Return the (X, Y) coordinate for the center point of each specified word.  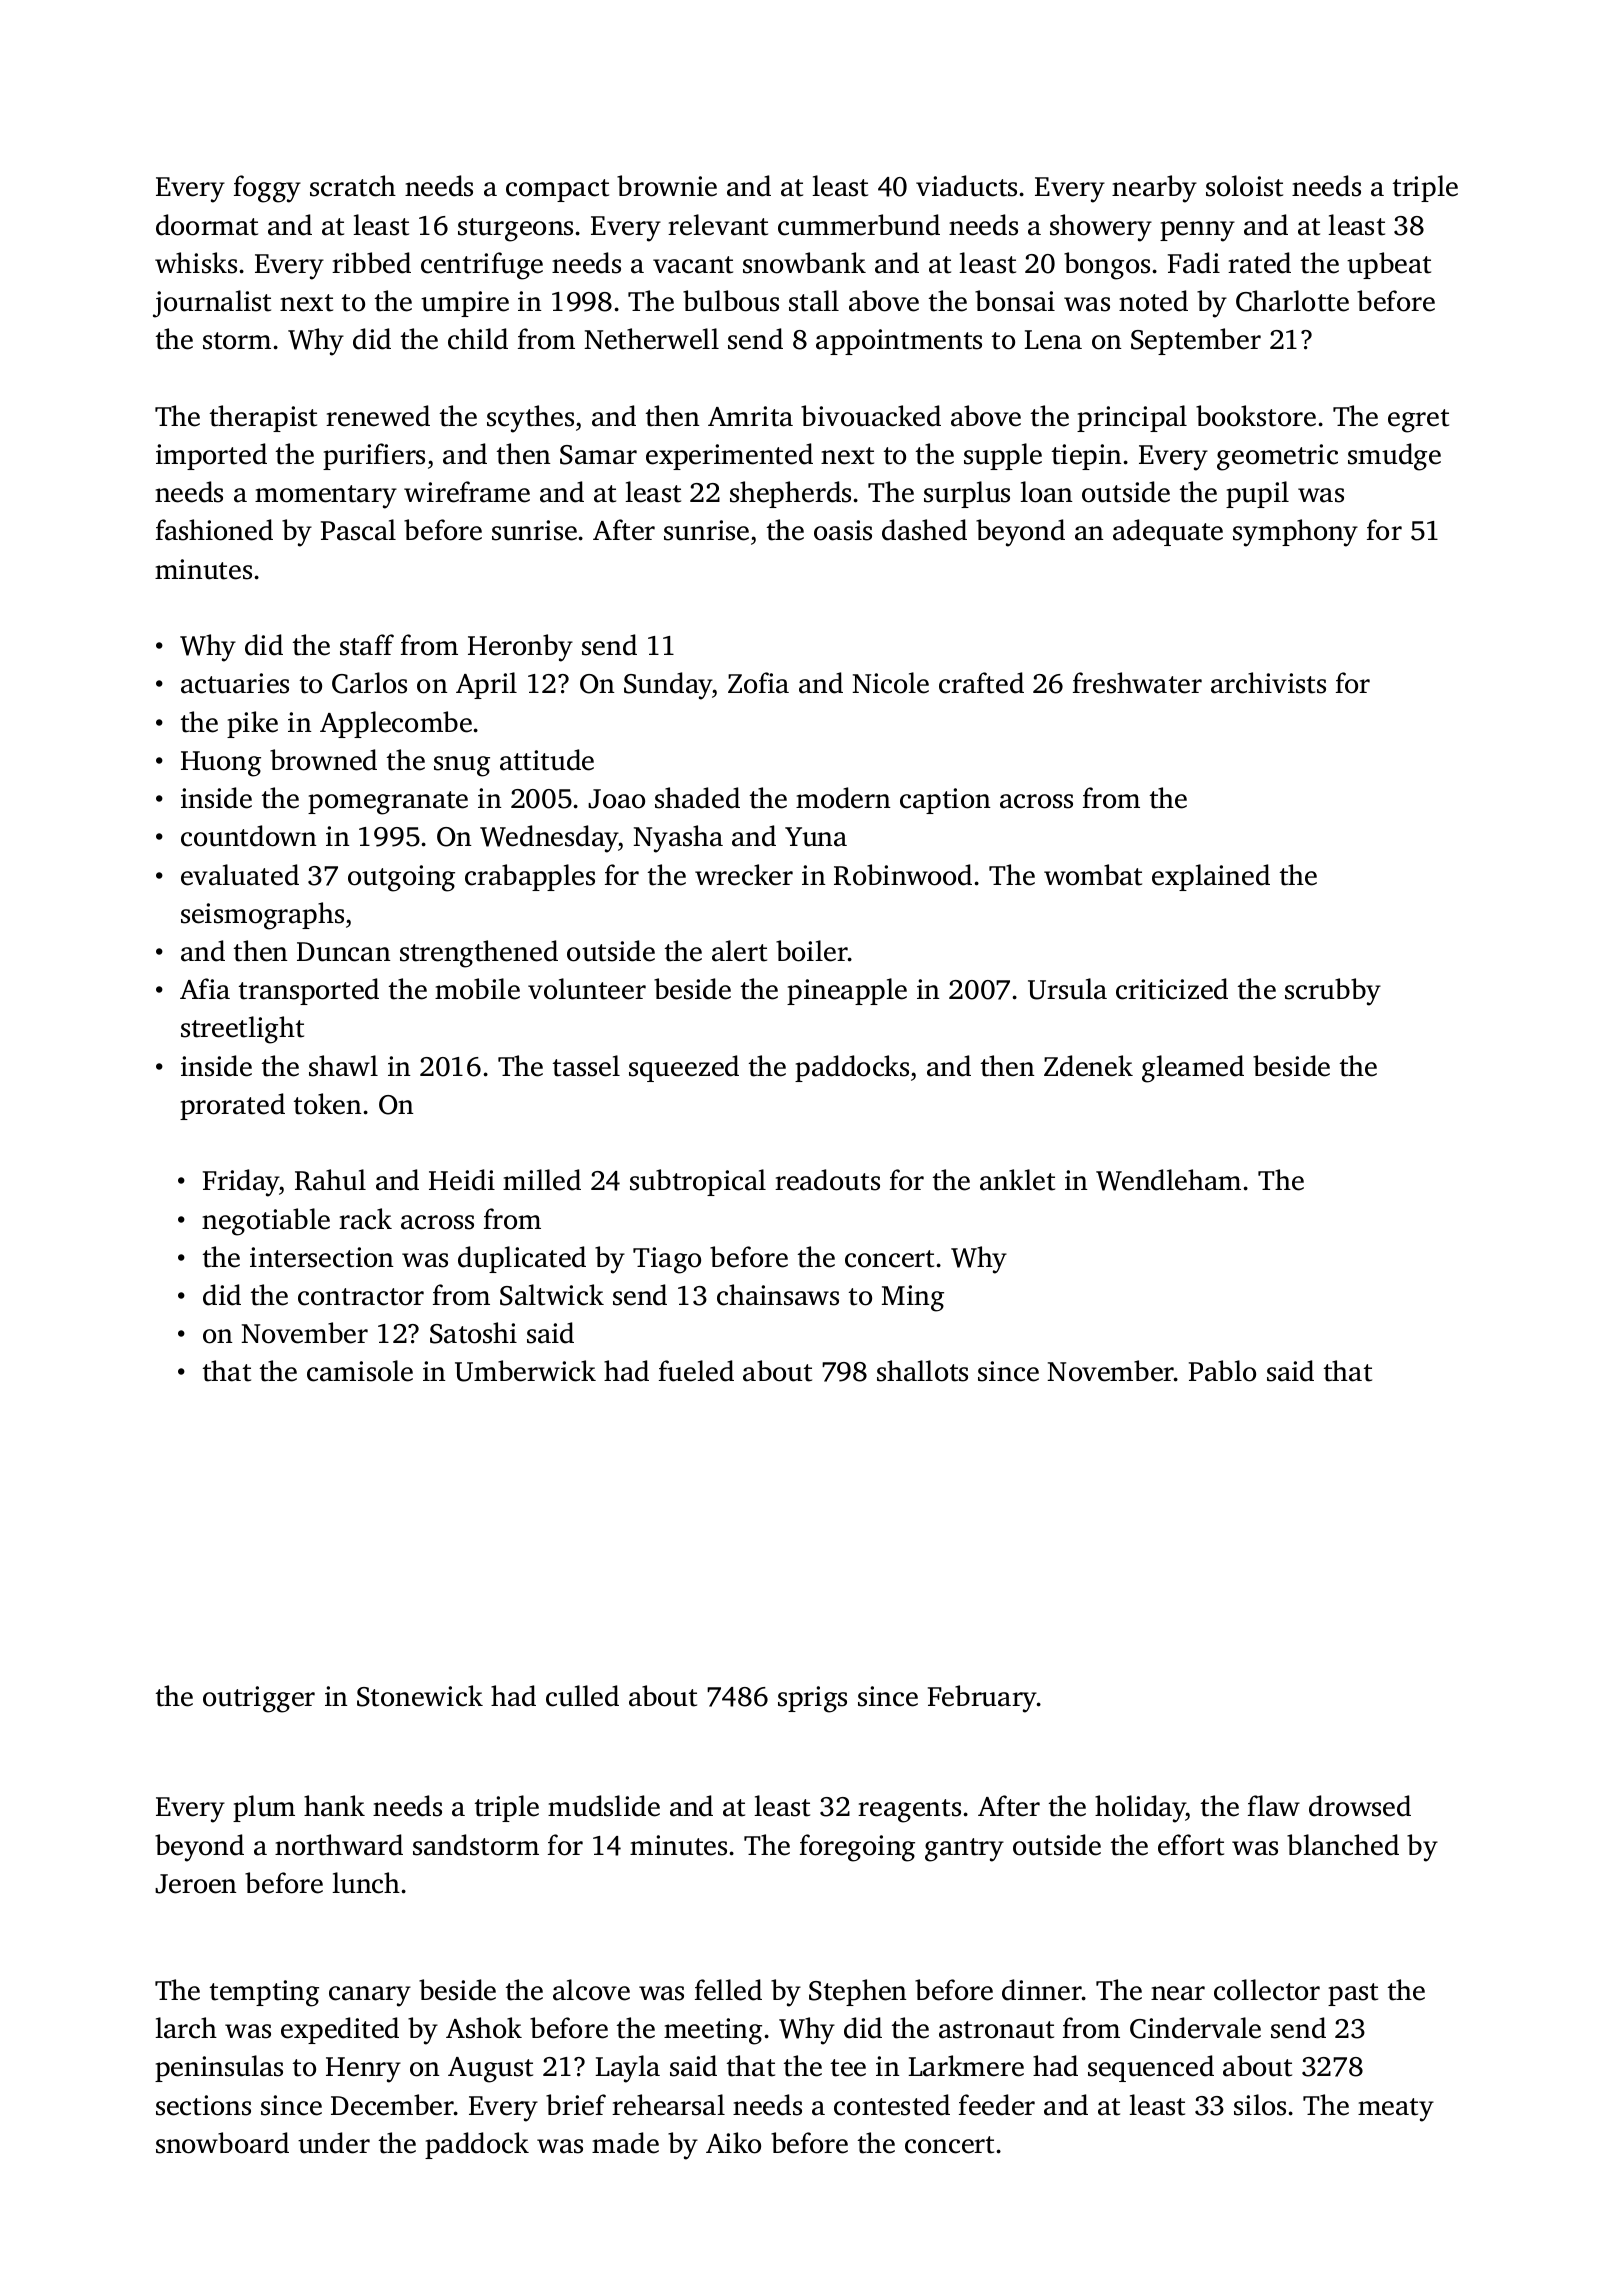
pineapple (847, 991)
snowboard (222, 2143)
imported (211, 456)
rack (365, 1219)
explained (1211, 877)
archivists (1268, 683)
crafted (981, 683)
